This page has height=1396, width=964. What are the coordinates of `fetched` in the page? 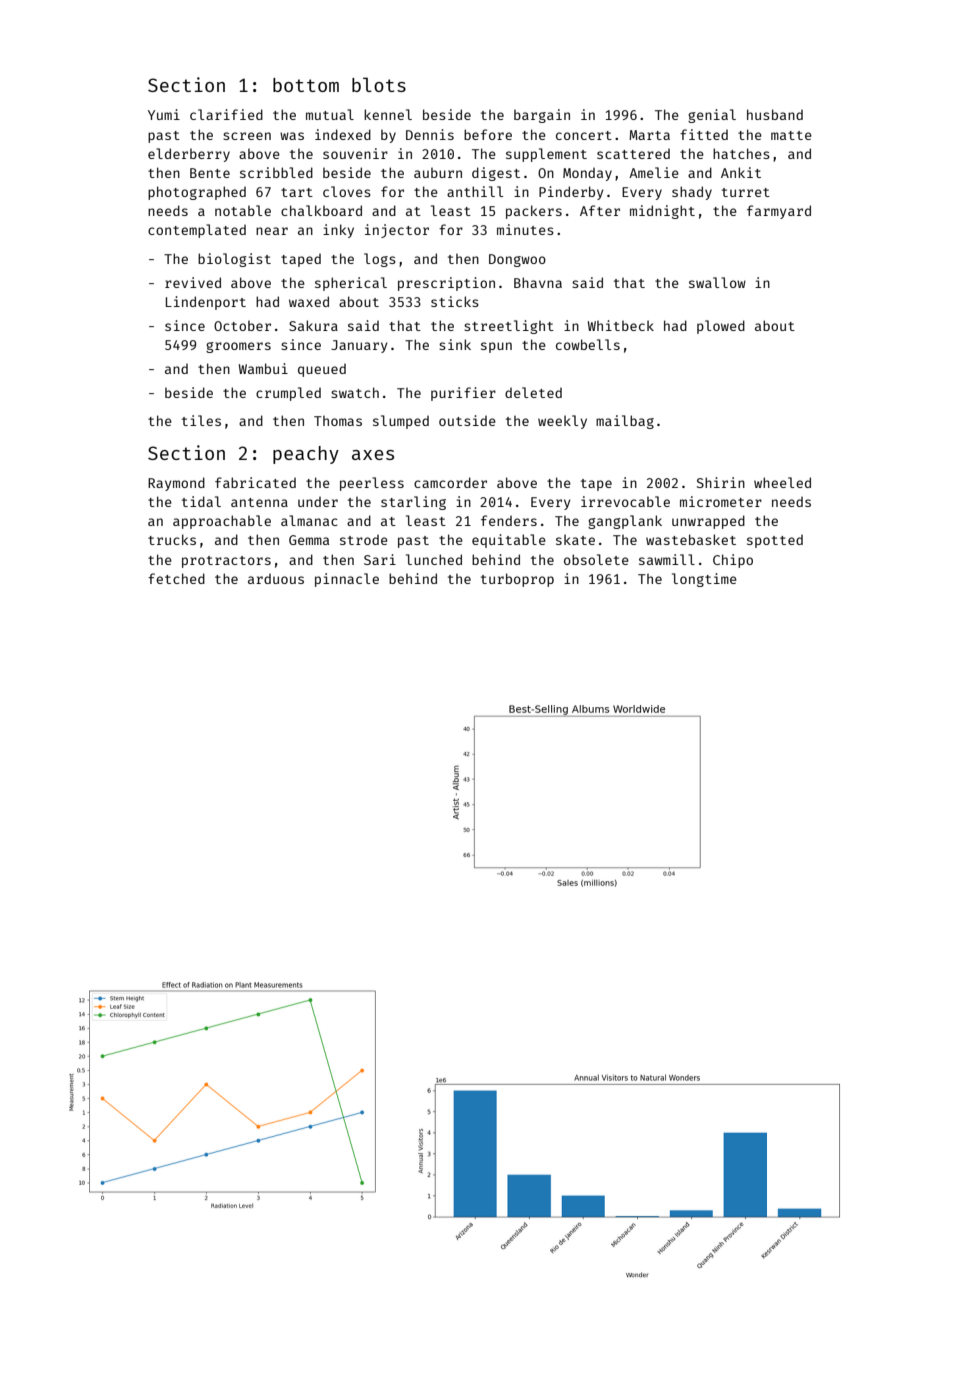 It's located at (176, 578).
